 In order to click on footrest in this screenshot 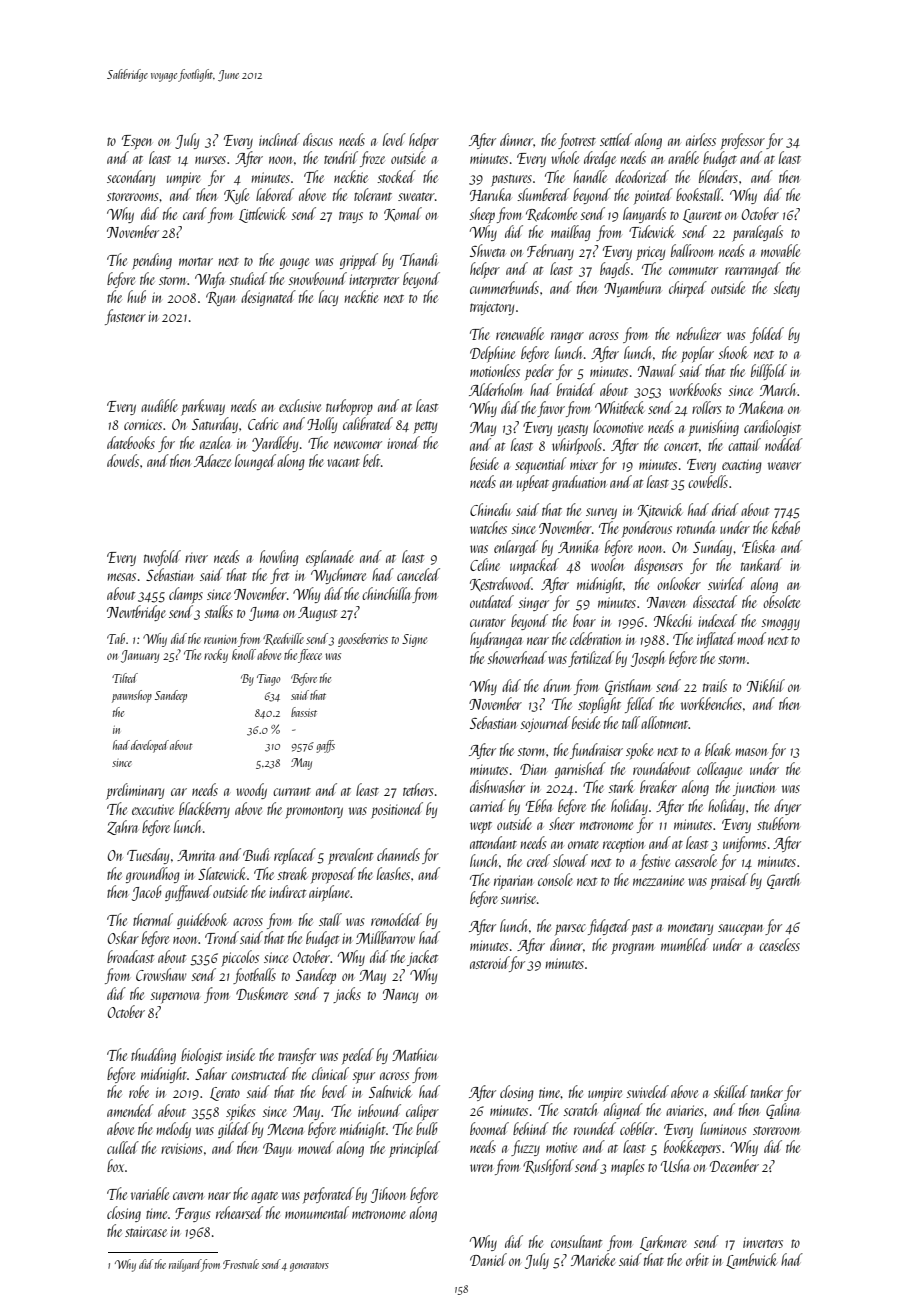, I will do `click(577, 141)`.
